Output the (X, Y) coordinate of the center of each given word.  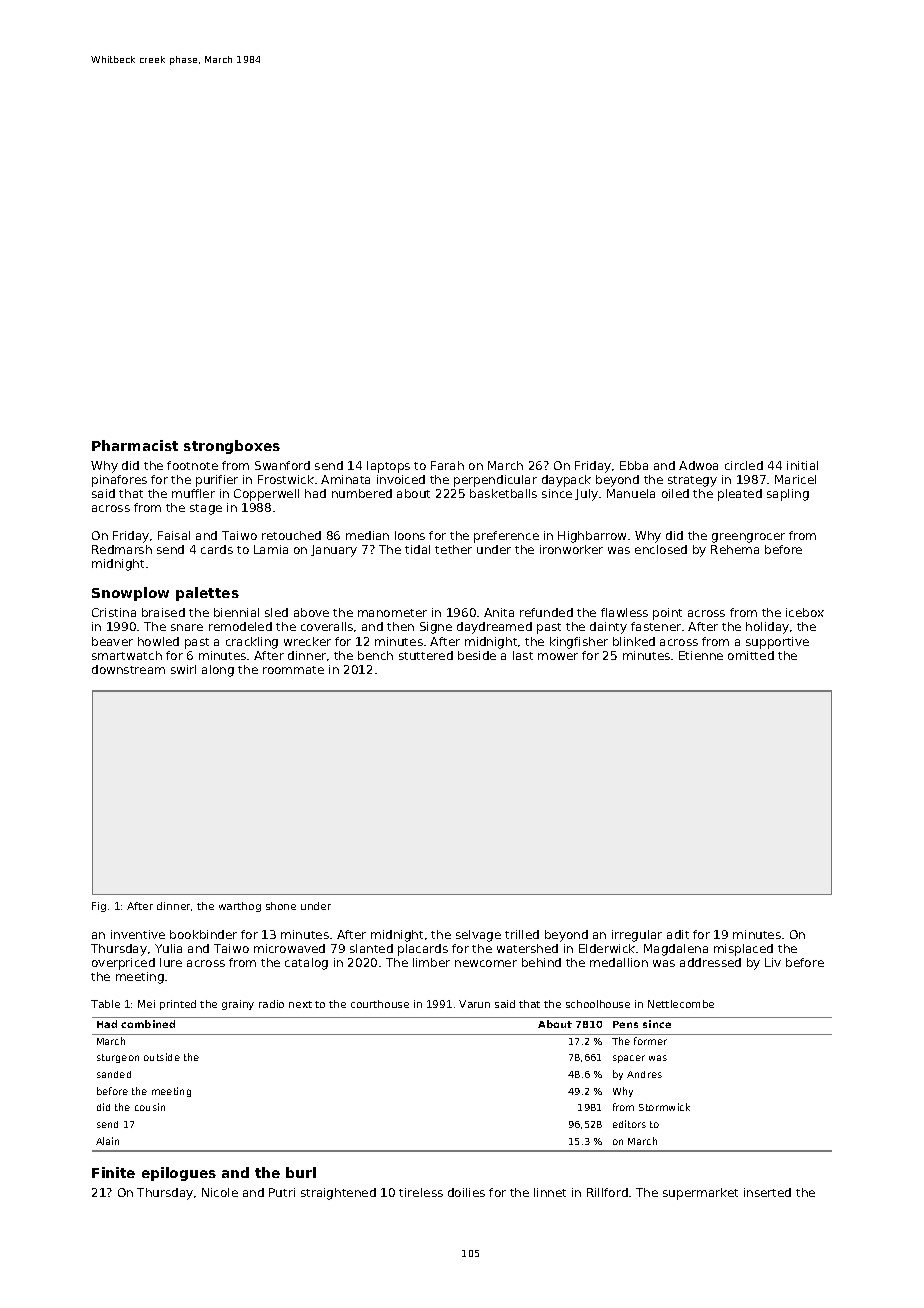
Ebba (634, 465)
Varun (474, 1004)
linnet (550, 1192)
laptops (388, 467)
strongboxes (232, 447)
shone (281, 906)
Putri (282, 1192)
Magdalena (676, 950)
